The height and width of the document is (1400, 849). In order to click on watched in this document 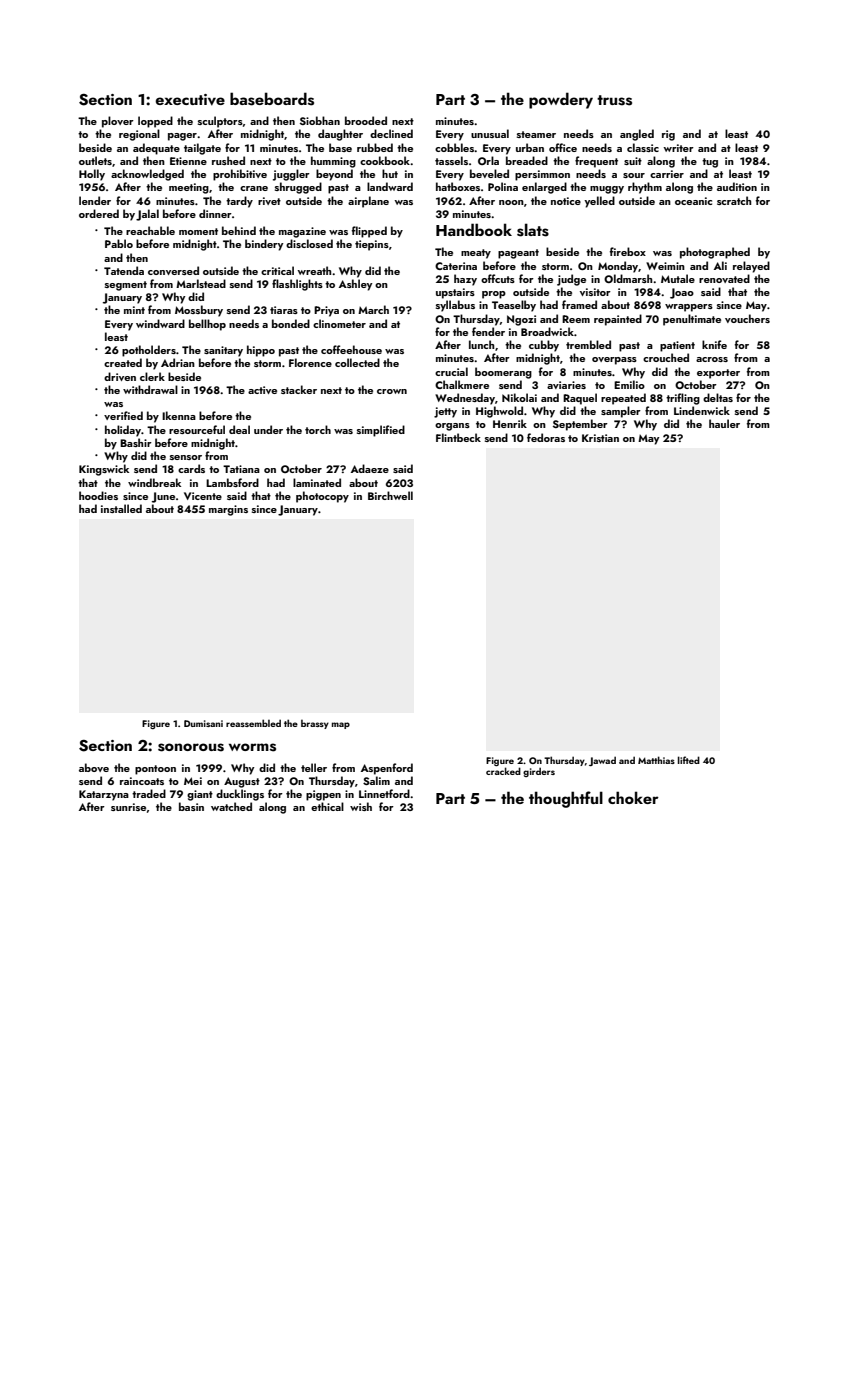, I will do `click(231, 806)`.
